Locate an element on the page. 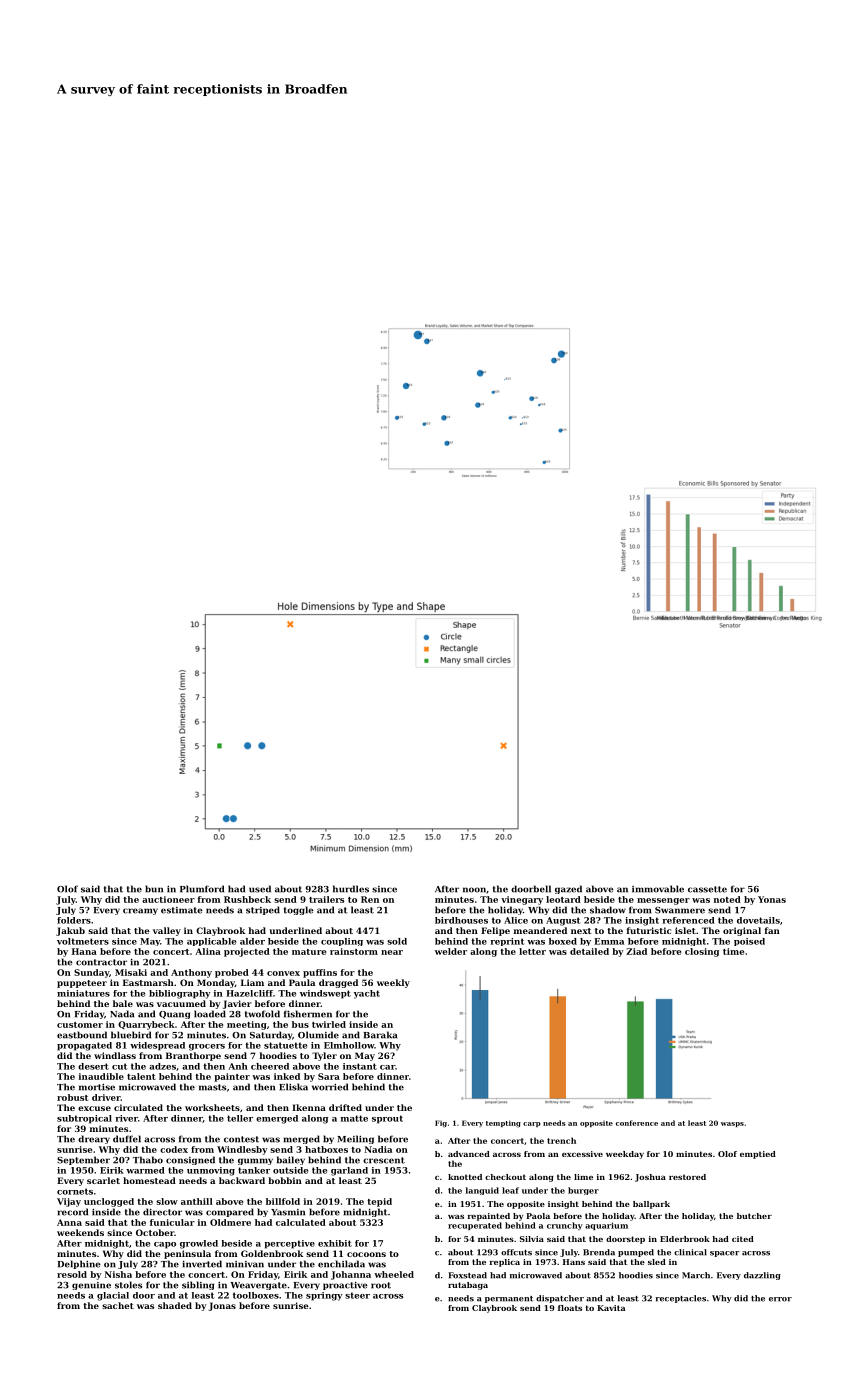 The height and width of the image is (1400, 849). hurdles is located at coordinates (351, 889).
